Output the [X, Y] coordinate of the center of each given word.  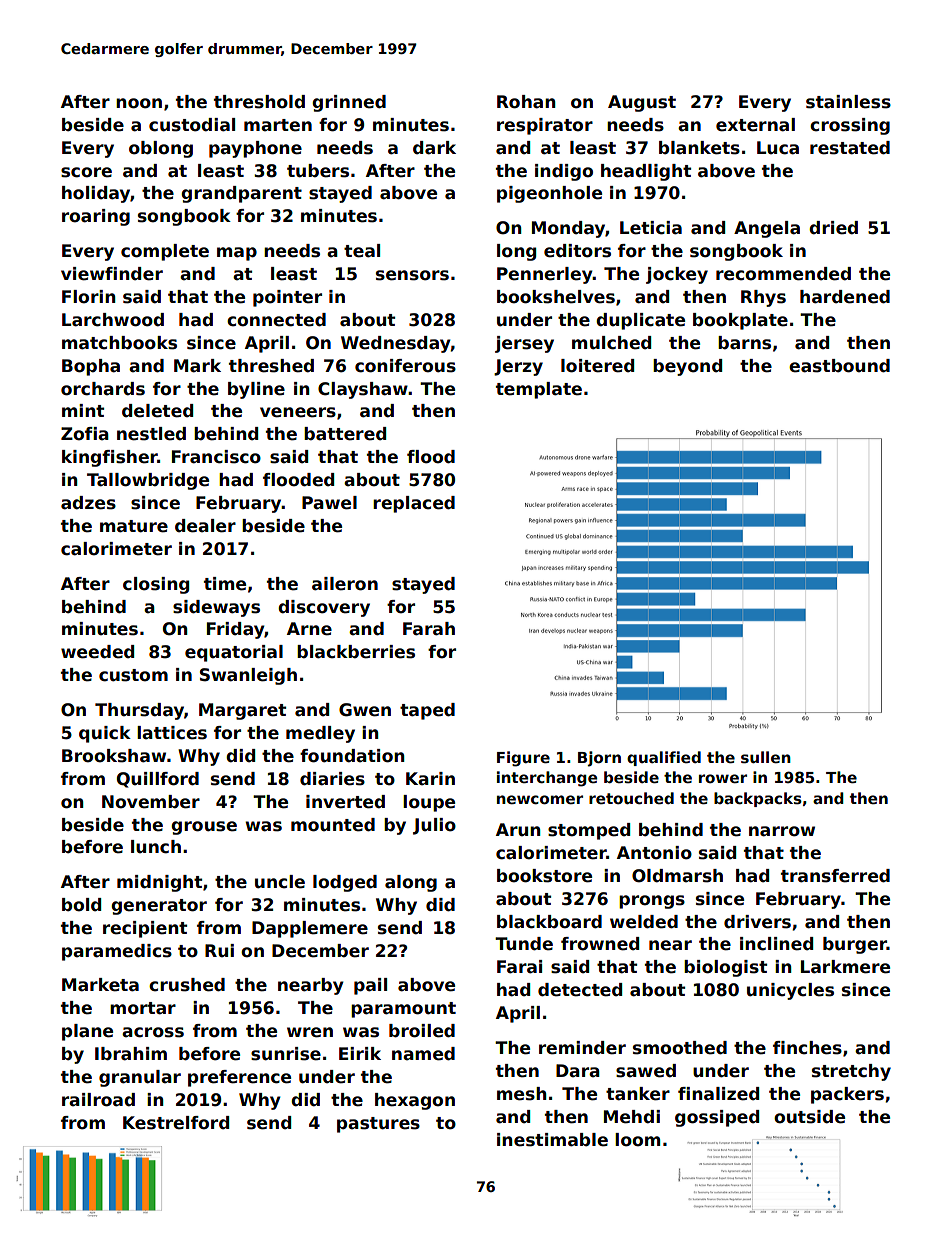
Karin [430, 778]
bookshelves [556, 297]
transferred [835, 876]
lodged [345, 883]
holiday [96, 194]
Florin [89, 297]
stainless [848, 102]
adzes [88, 503]
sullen [766, 757]
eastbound [839, 366]
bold [81, 905]
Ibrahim [131, 1054]
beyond [687, 367]
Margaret [242, 711]
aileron [345, 584]
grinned [349, 103]
